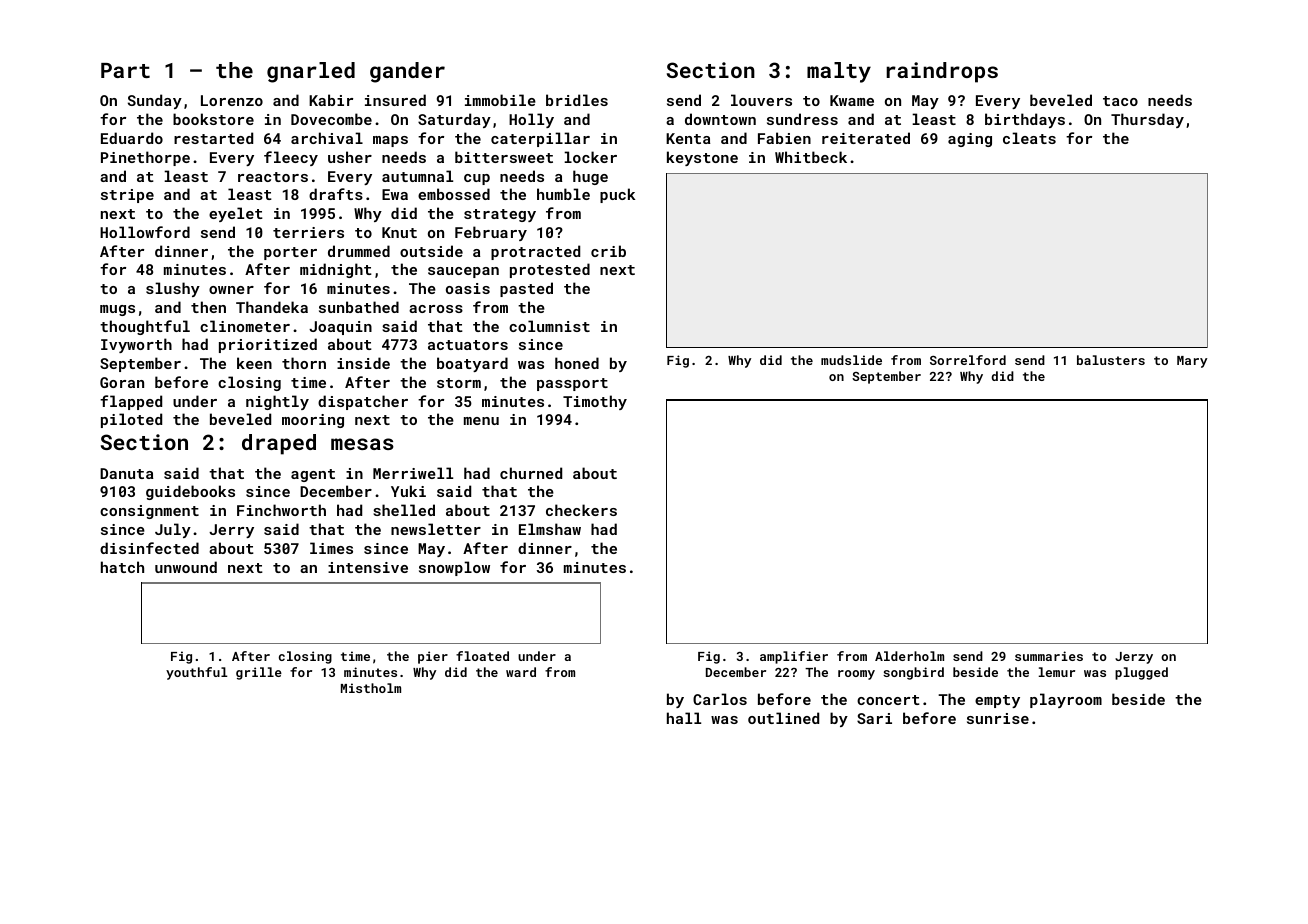  Describe the element at coordinates (431, 251) in the screenshot. I see `outside` at that location.
